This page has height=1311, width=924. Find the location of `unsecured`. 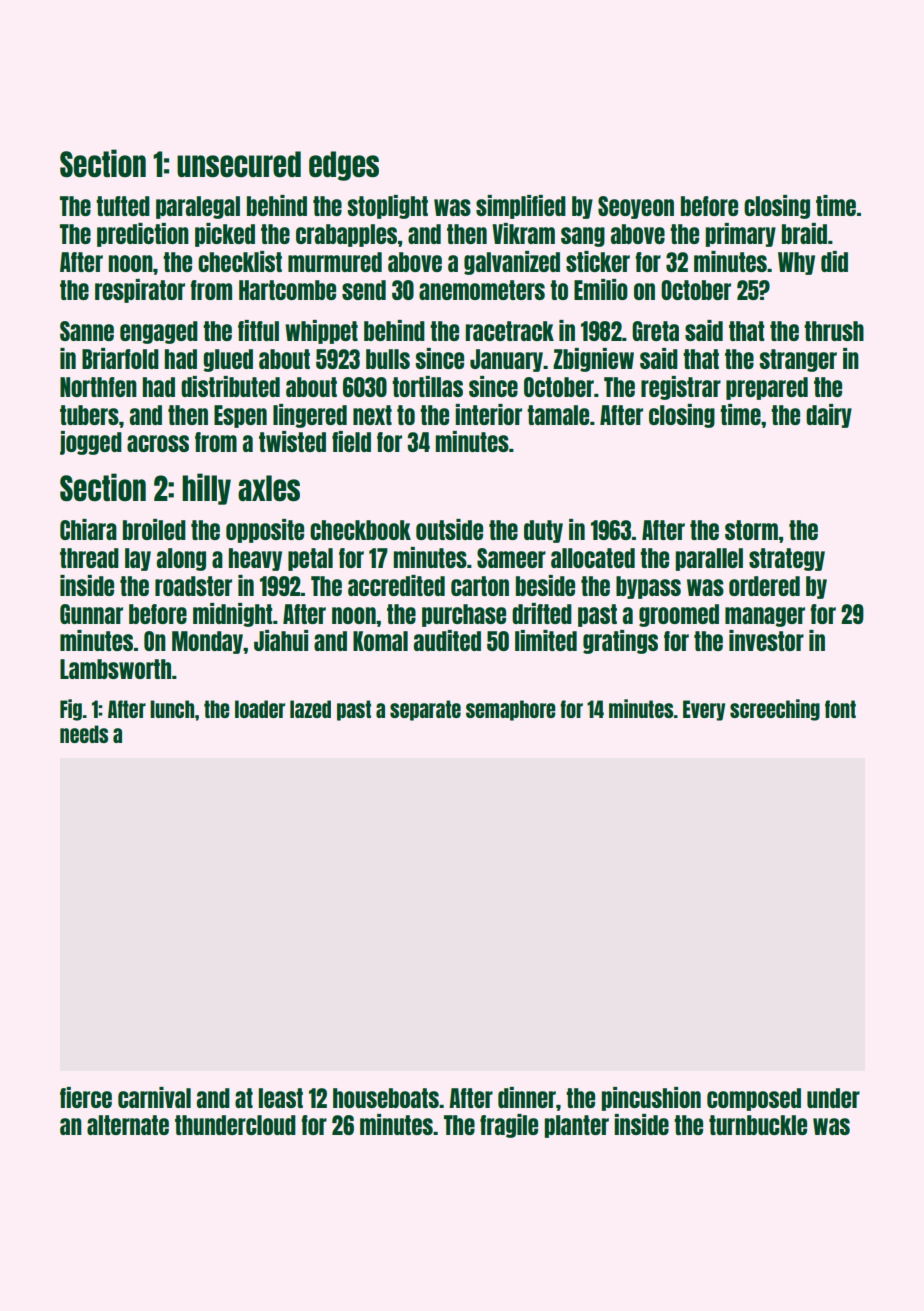

unsecured is located at coordinates (239, 164).
